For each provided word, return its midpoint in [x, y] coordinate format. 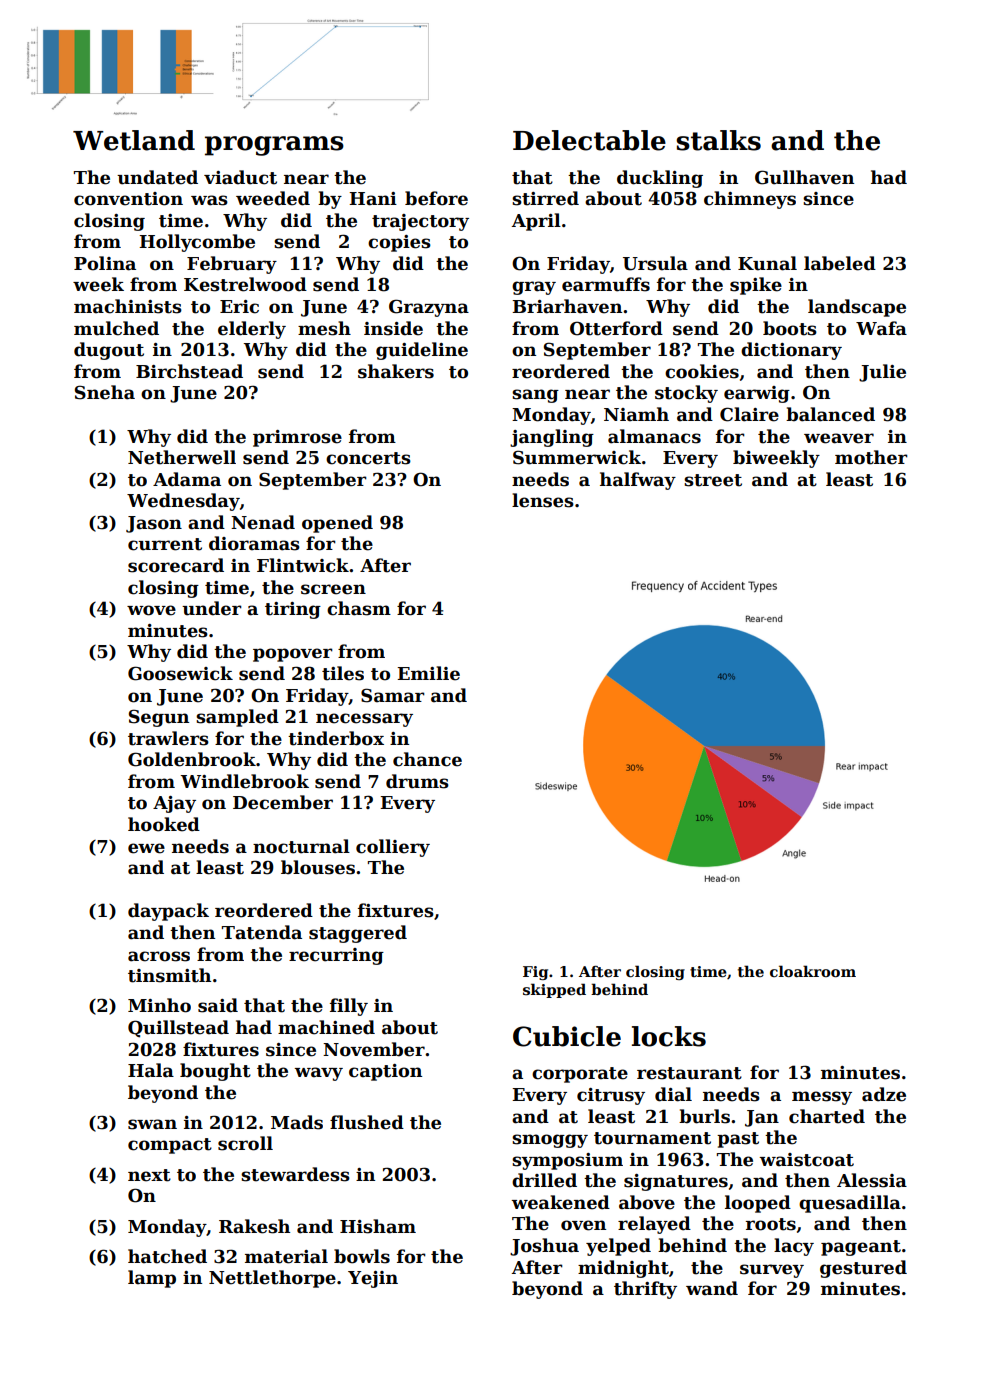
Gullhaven [804, 177]
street [713, 480]
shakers [396, 371]
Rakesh [254, 1226]
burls [704, 1116]
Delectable [589, 140]
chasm [359, 608]
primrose [297, 438]
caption [385, 1072]
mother [871, 457]
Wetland [134, 140]
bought [215, 1072]
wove [151, 610]
